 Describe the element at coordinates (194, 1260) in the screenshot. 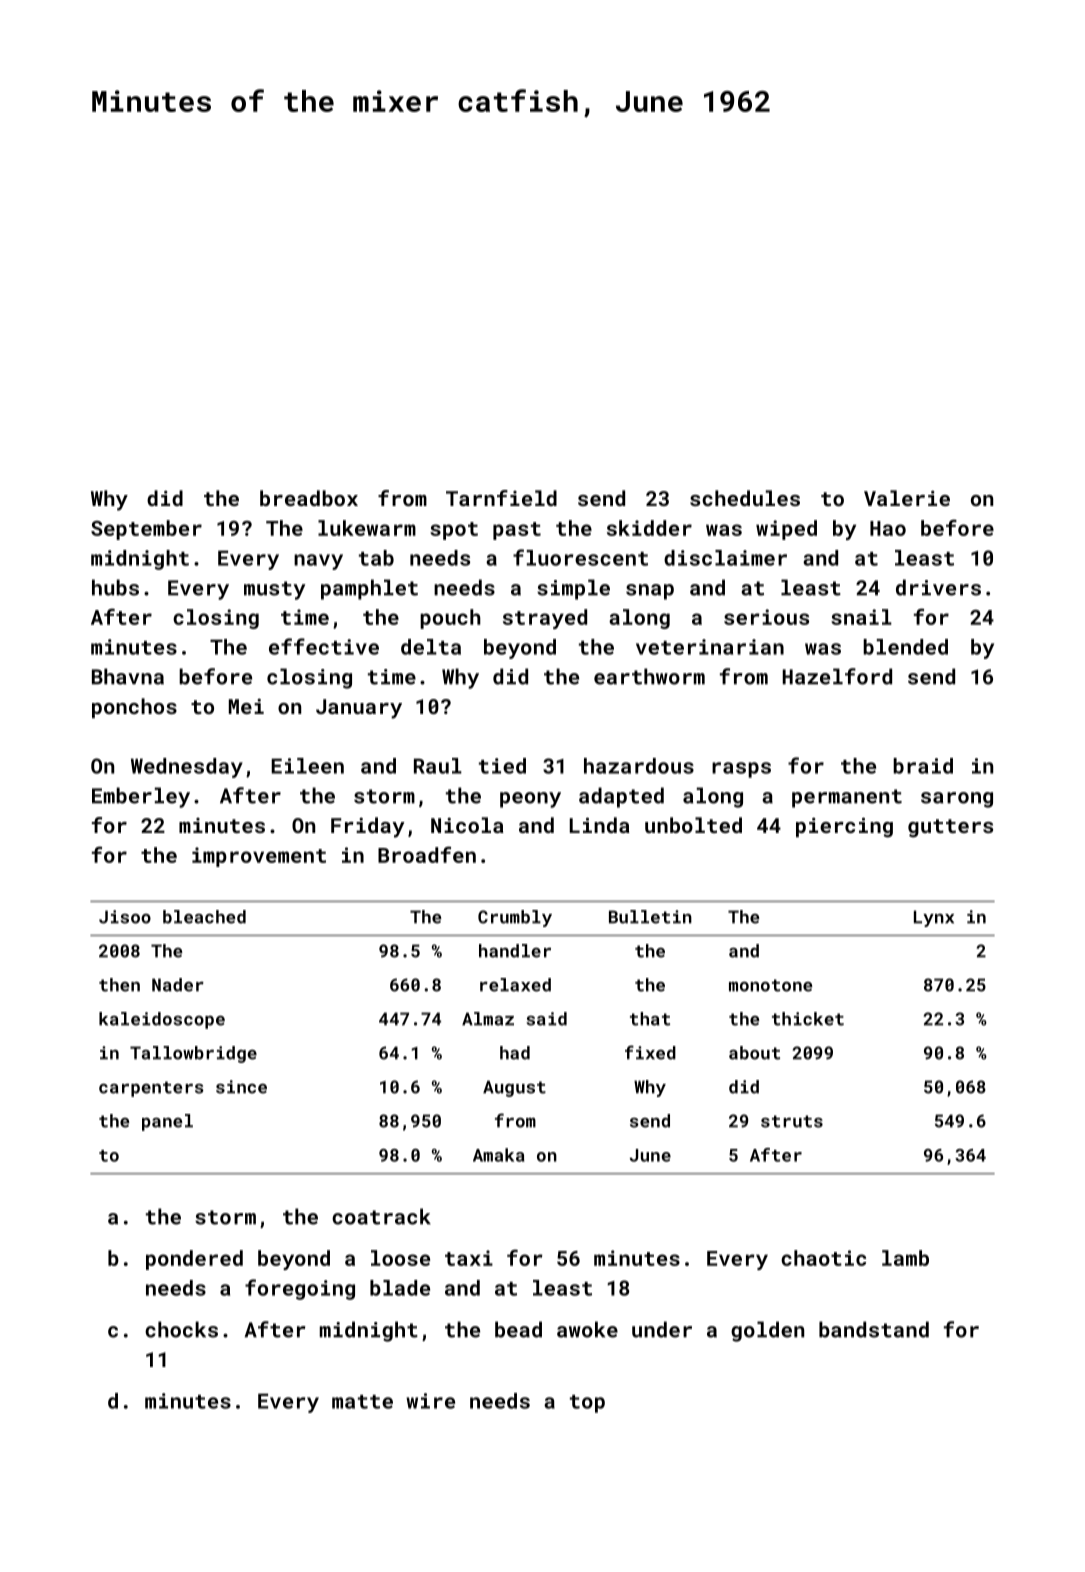

I see `pondered` at that location.
